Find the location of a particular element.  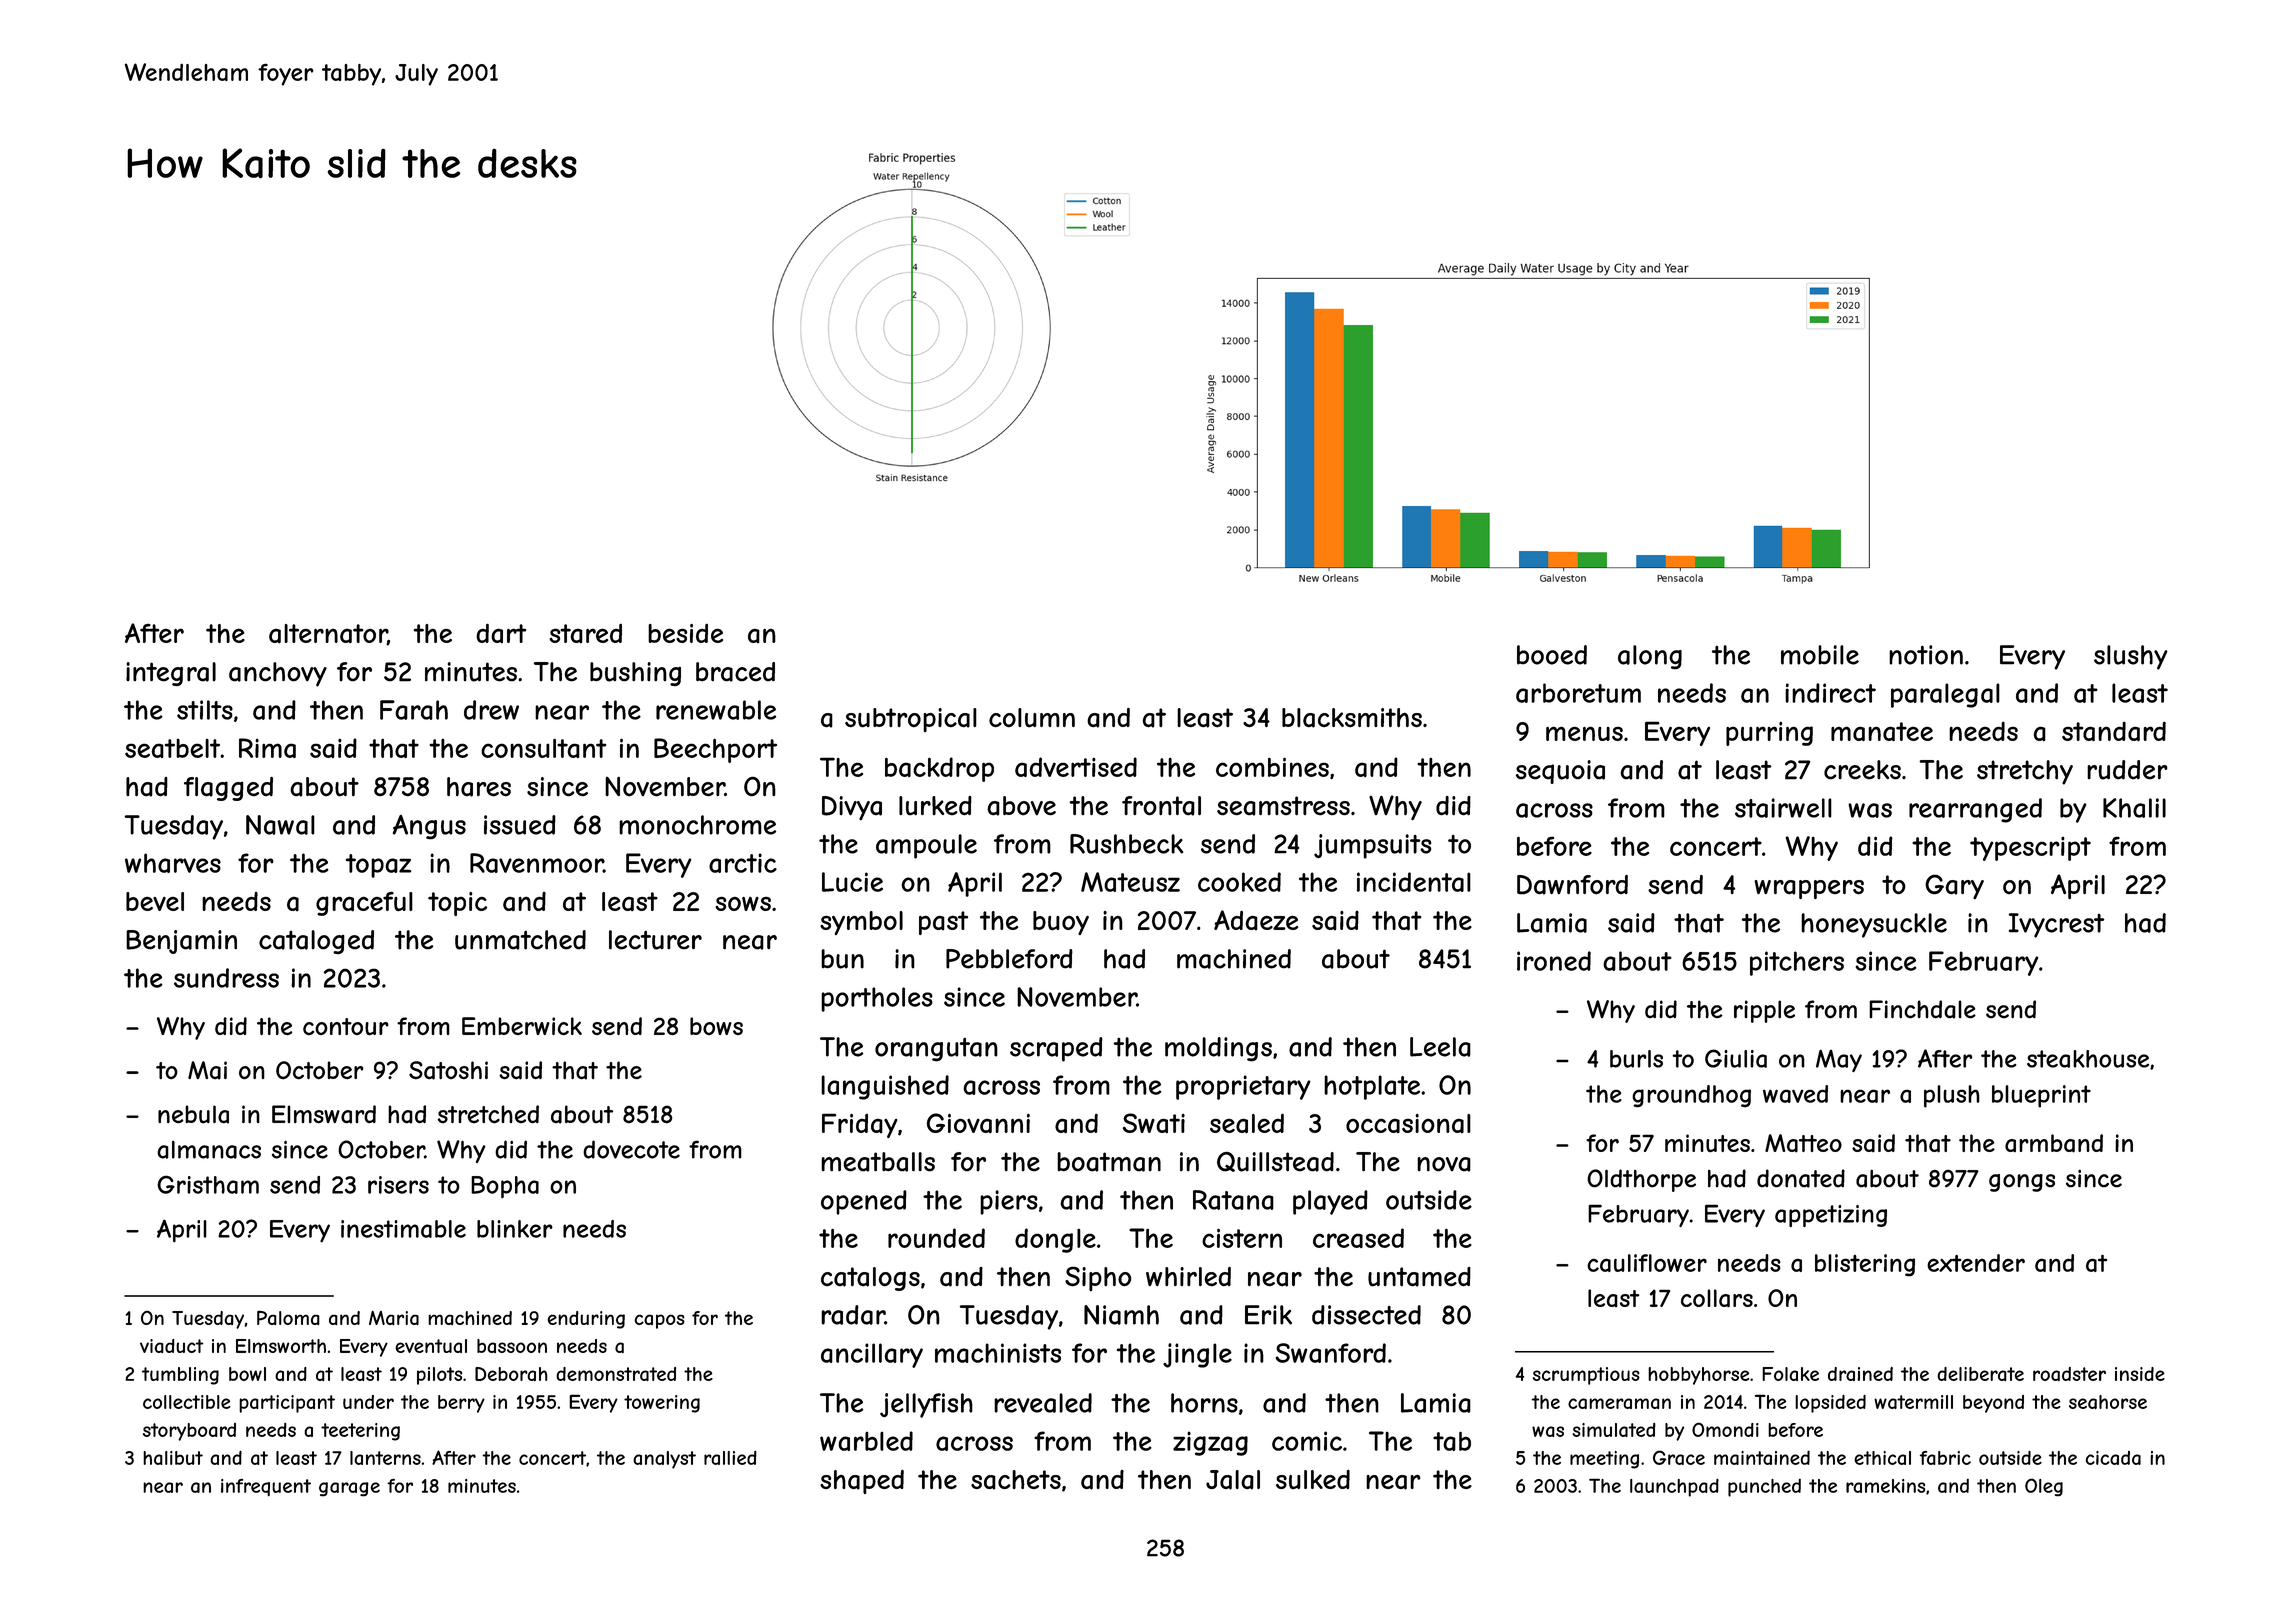

meeting is located at coordinates (1604, 1460).
